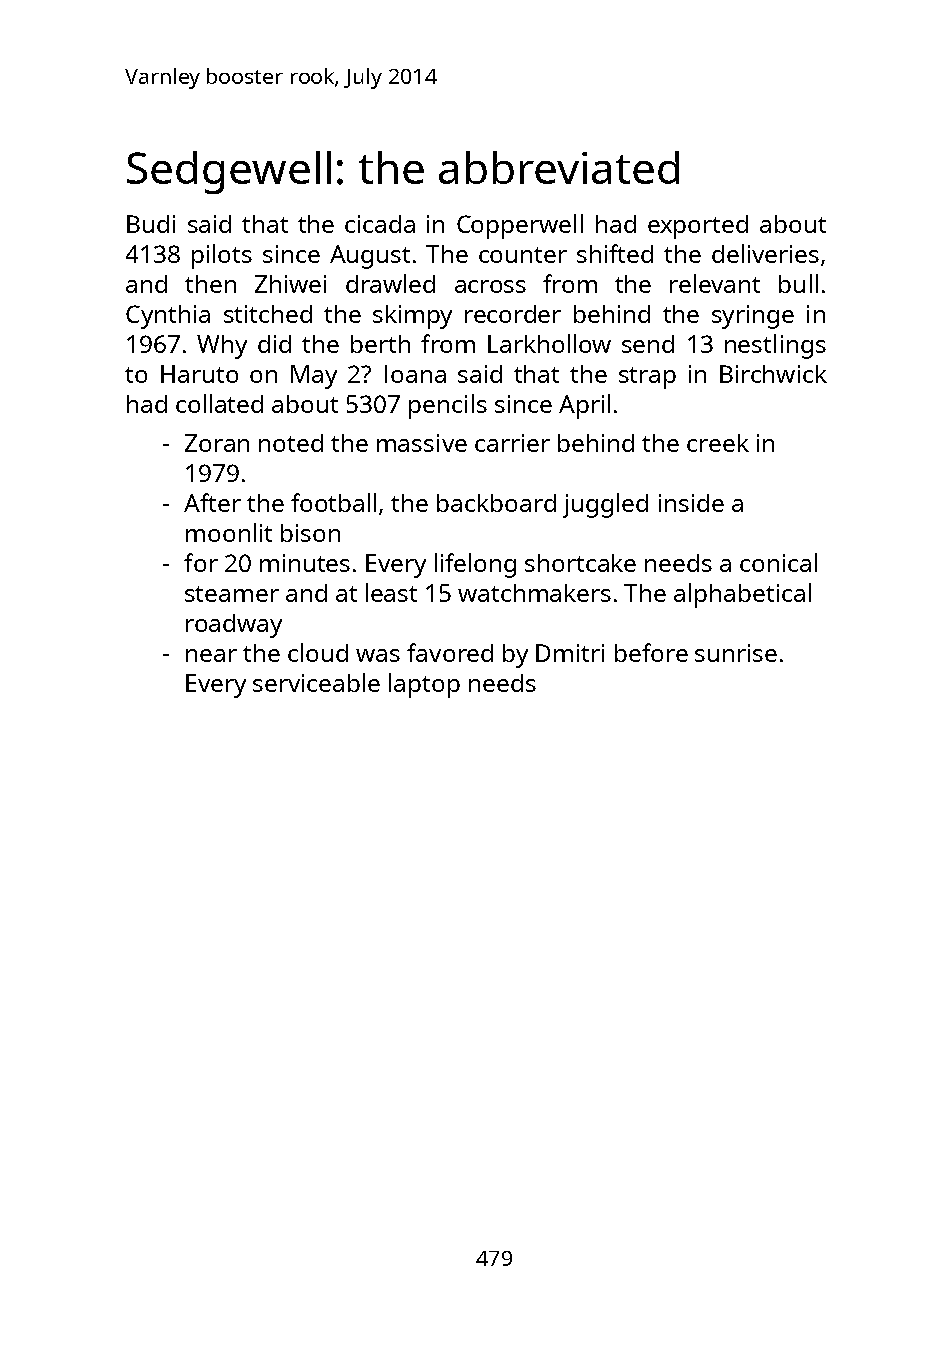  I want to click on across, so click(490, 286).
